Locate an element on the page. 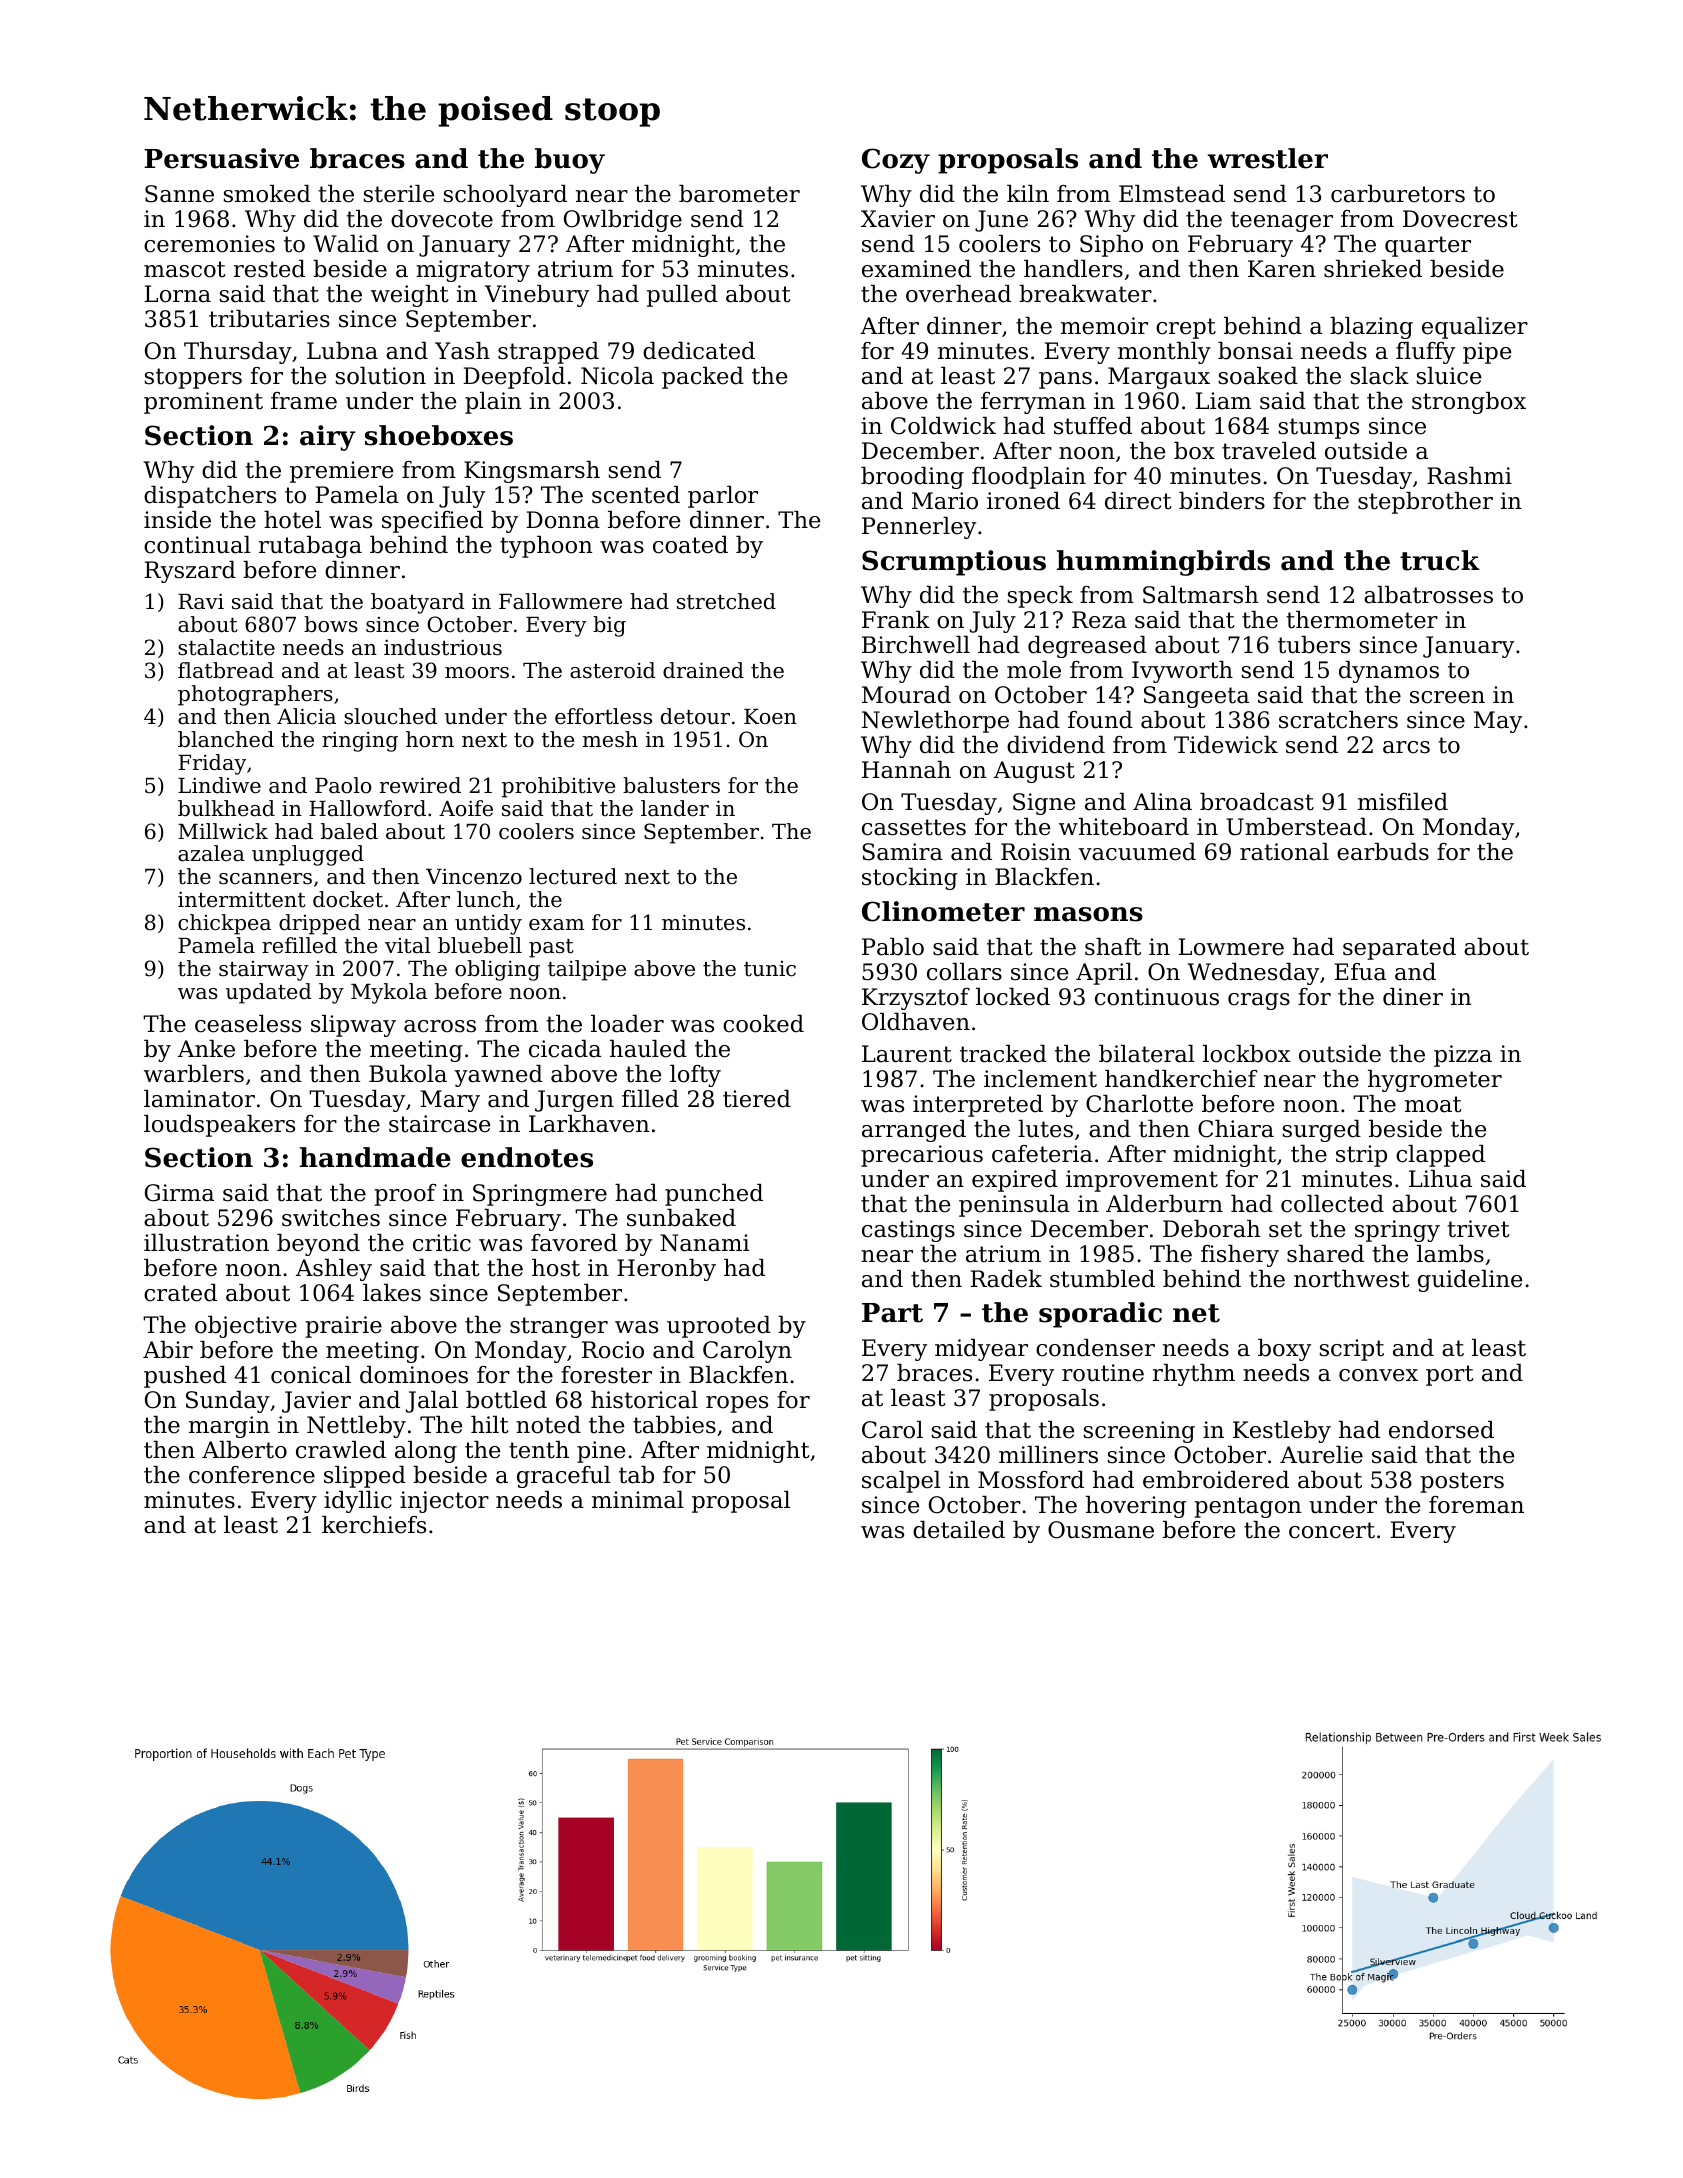 This page has width=1683, height=2178. broadcast is located at coordinates (1257, 802).
